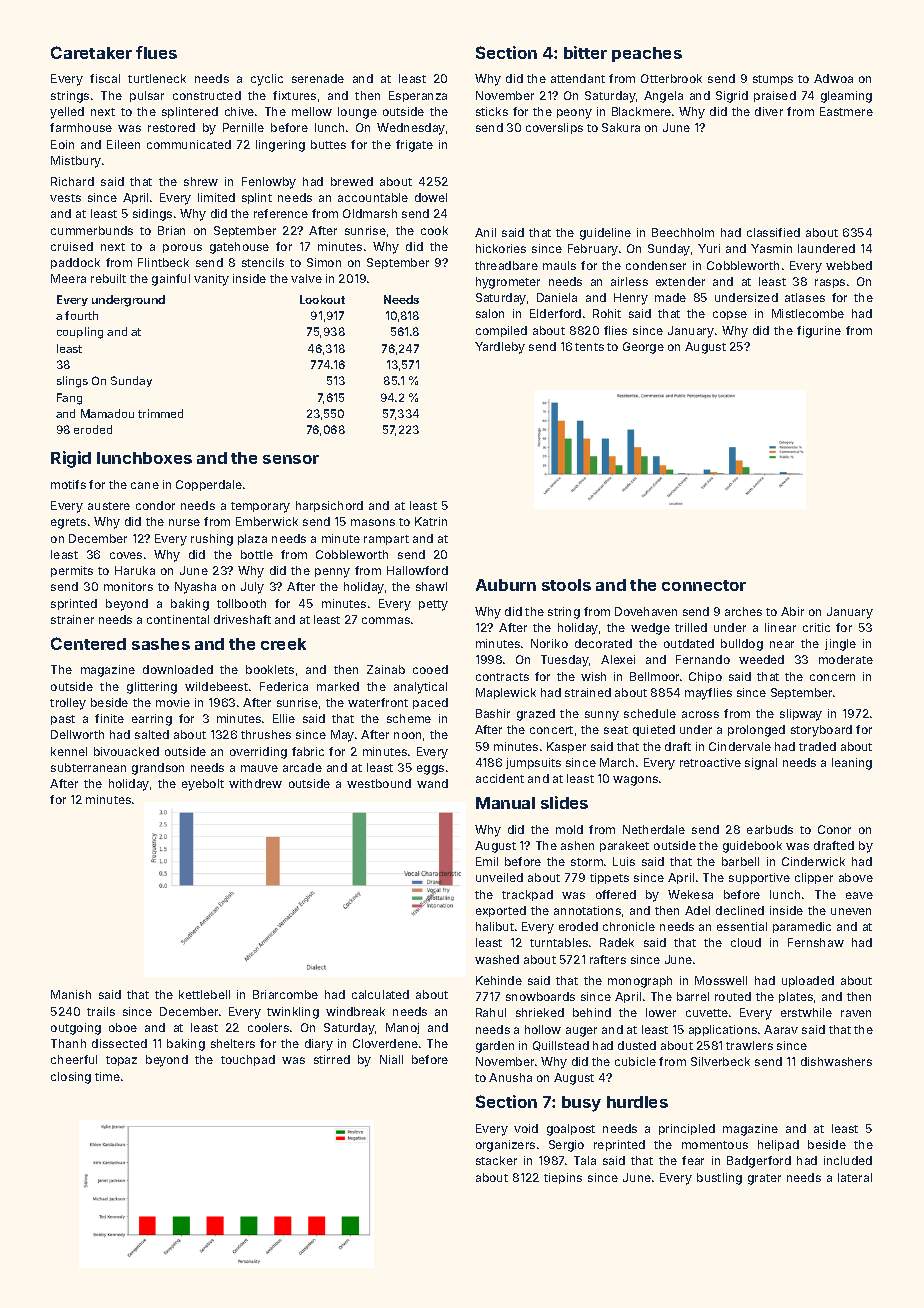  What do you see at coordinates (852, 764) in the page?
I see `leaning` at bounding box center [852, 764].
